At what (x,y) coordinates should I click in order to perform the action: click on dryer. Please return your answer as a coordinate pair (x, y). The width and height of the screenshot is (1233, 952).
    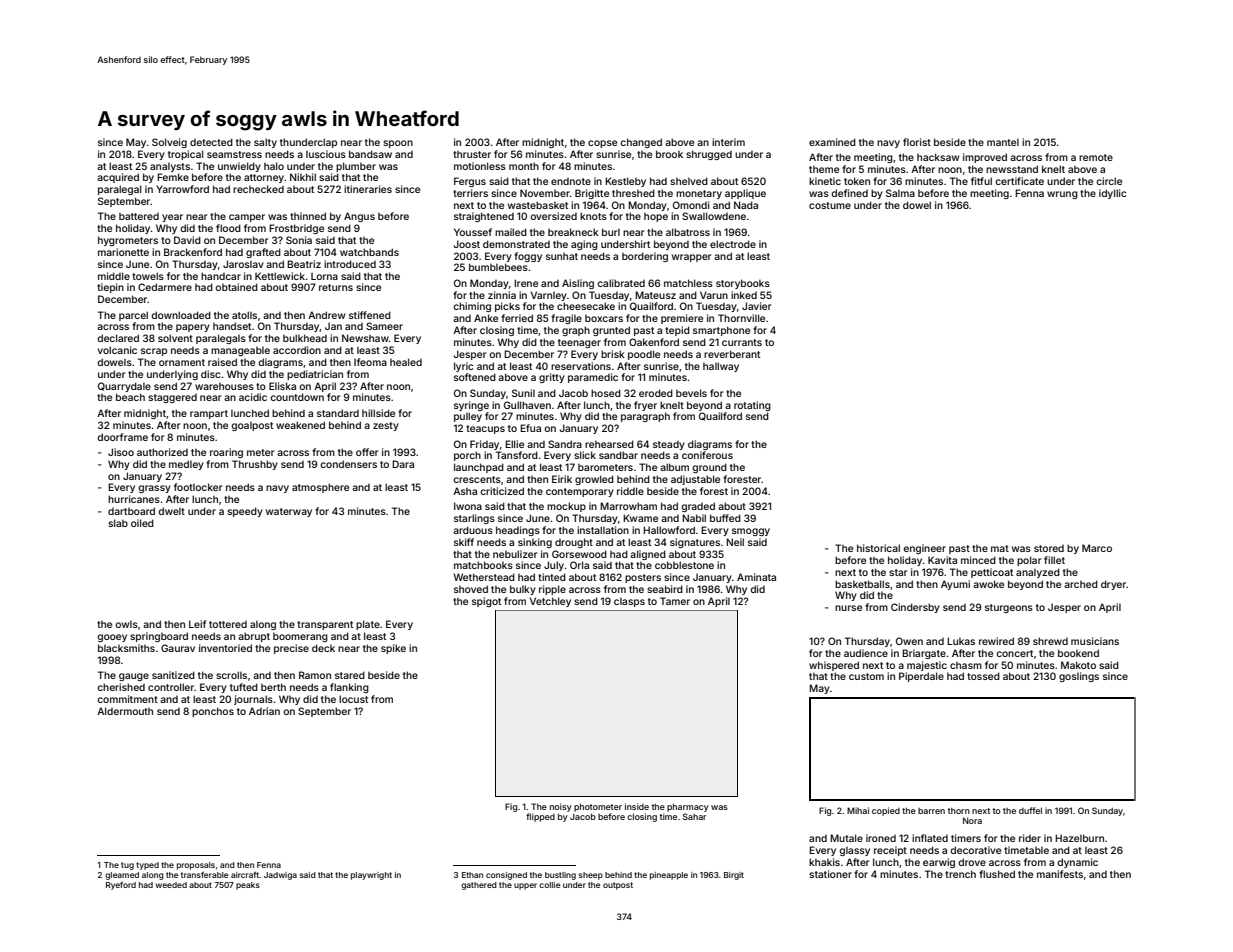
    Looking at the image, I should click on (1113, 585).
